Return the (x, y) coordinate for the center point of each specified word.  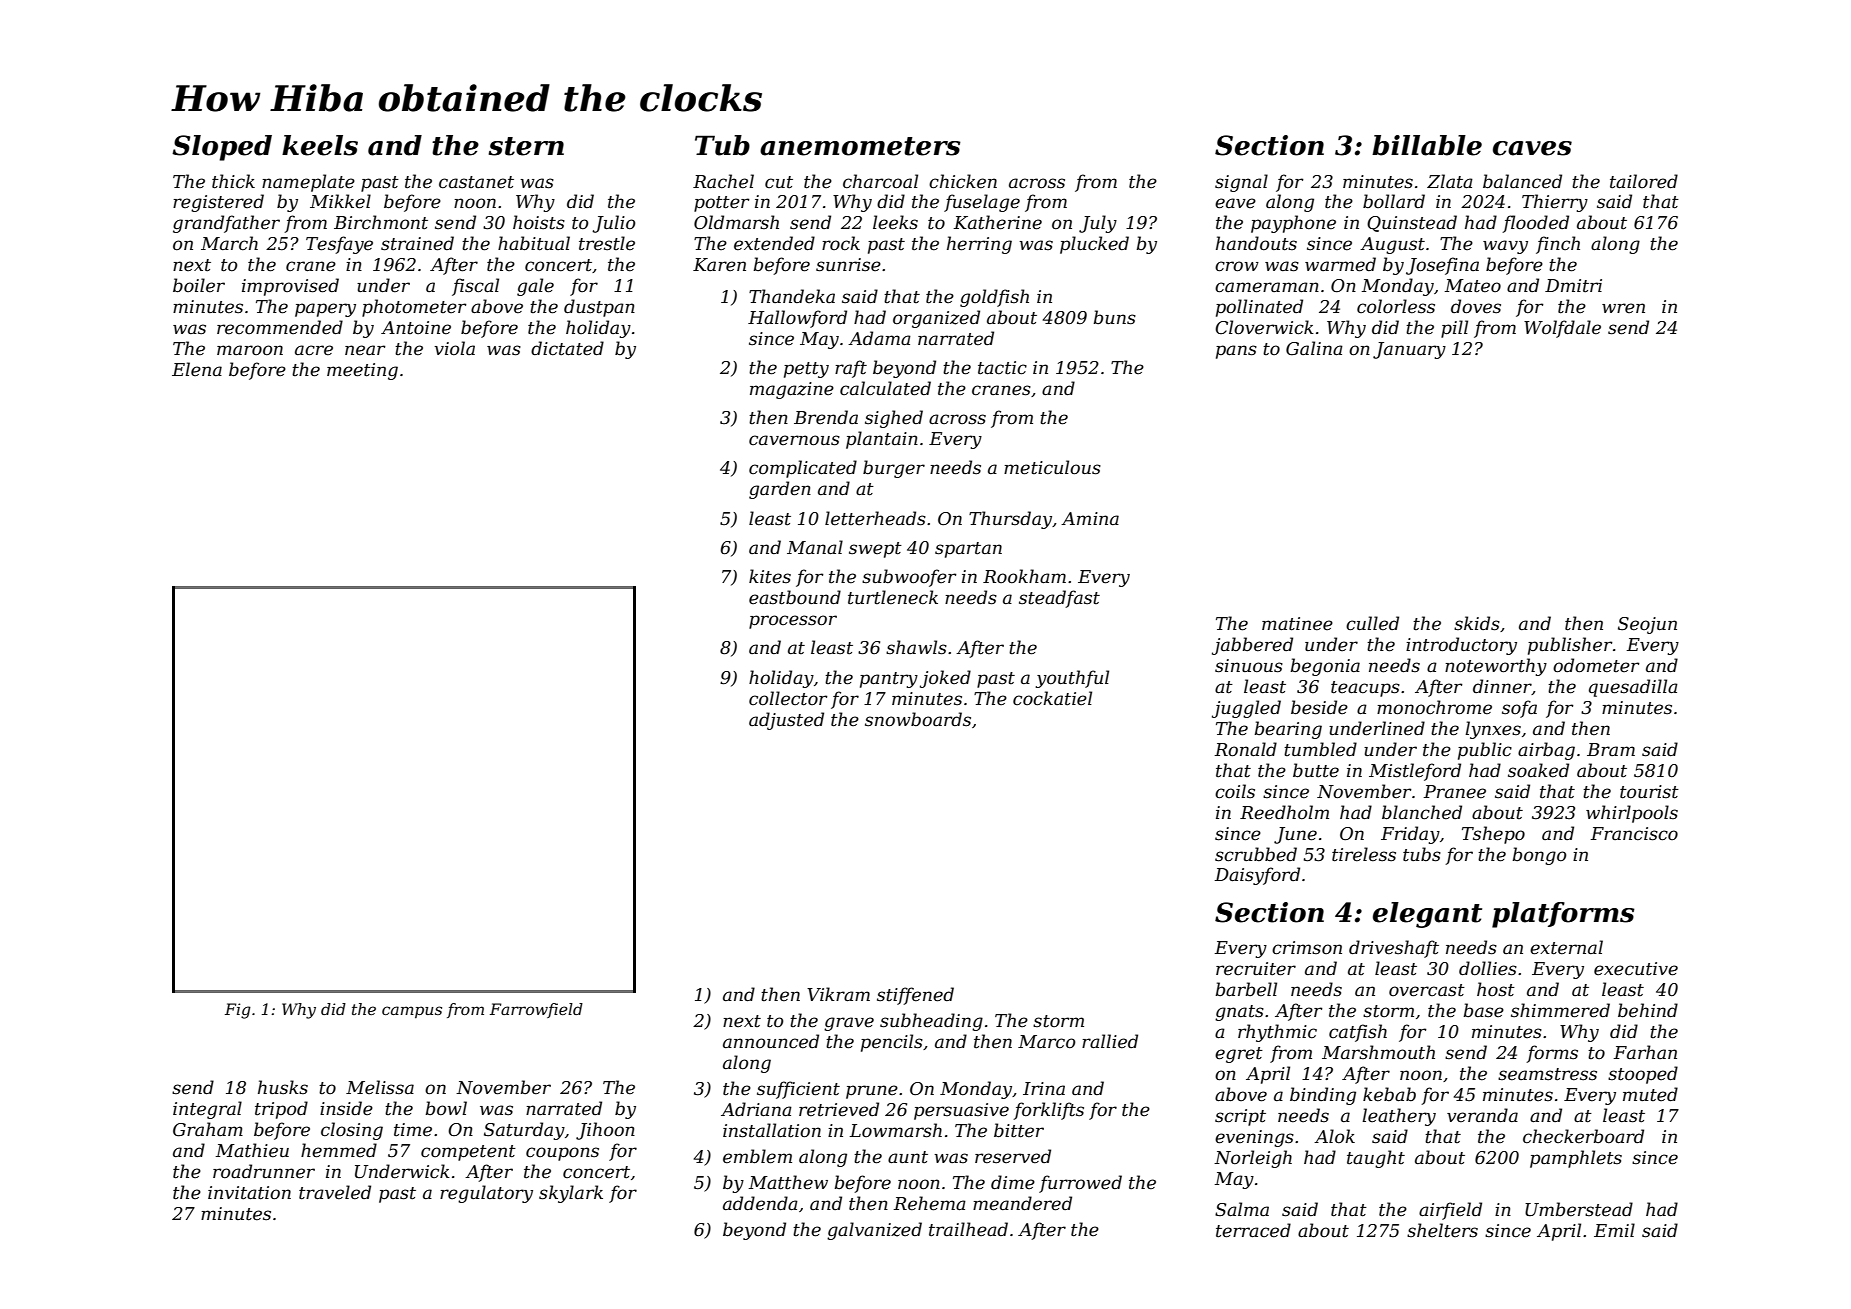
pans (1236, 352)
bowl (446, 1108)
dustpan (599, 308)
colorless (1396, 306)
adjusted (786, 721)
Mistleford (1415, 772)
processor (793, 622)
